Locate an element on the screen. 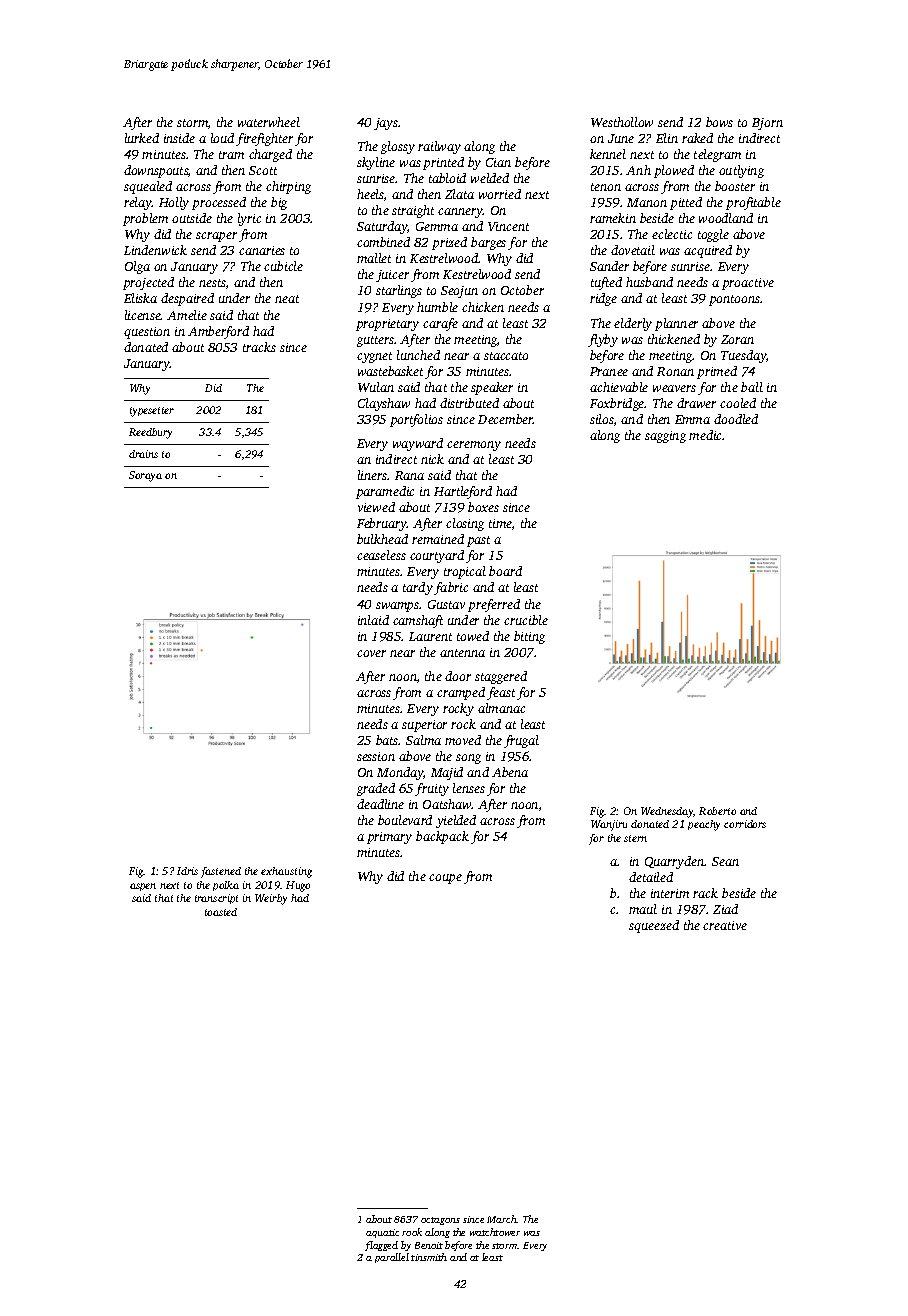 This screenshot has height=1316, width=908. parallel is located at coordinates (392, 1258).
